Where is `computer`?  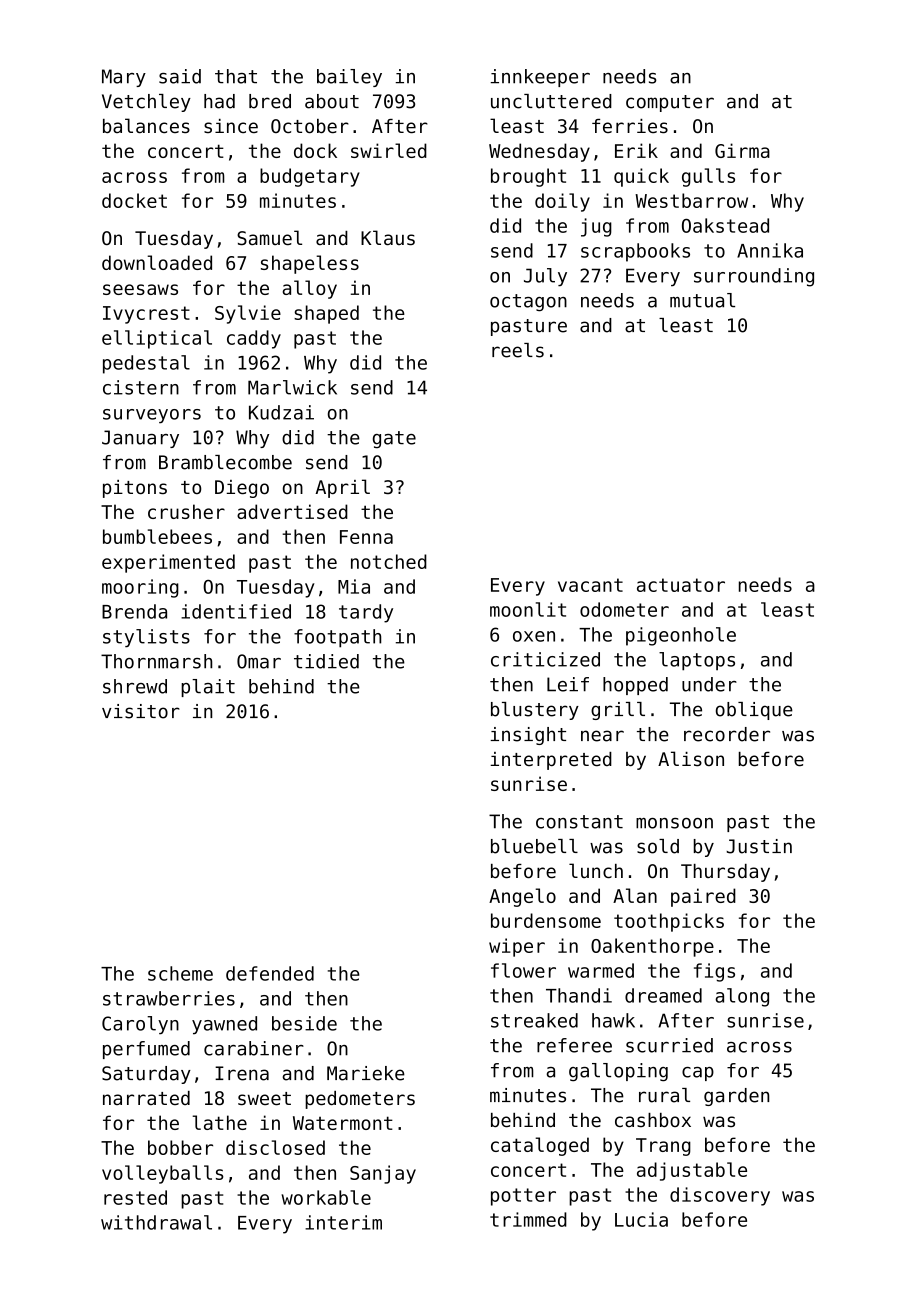
computer is located at coordinates (670, 103).
